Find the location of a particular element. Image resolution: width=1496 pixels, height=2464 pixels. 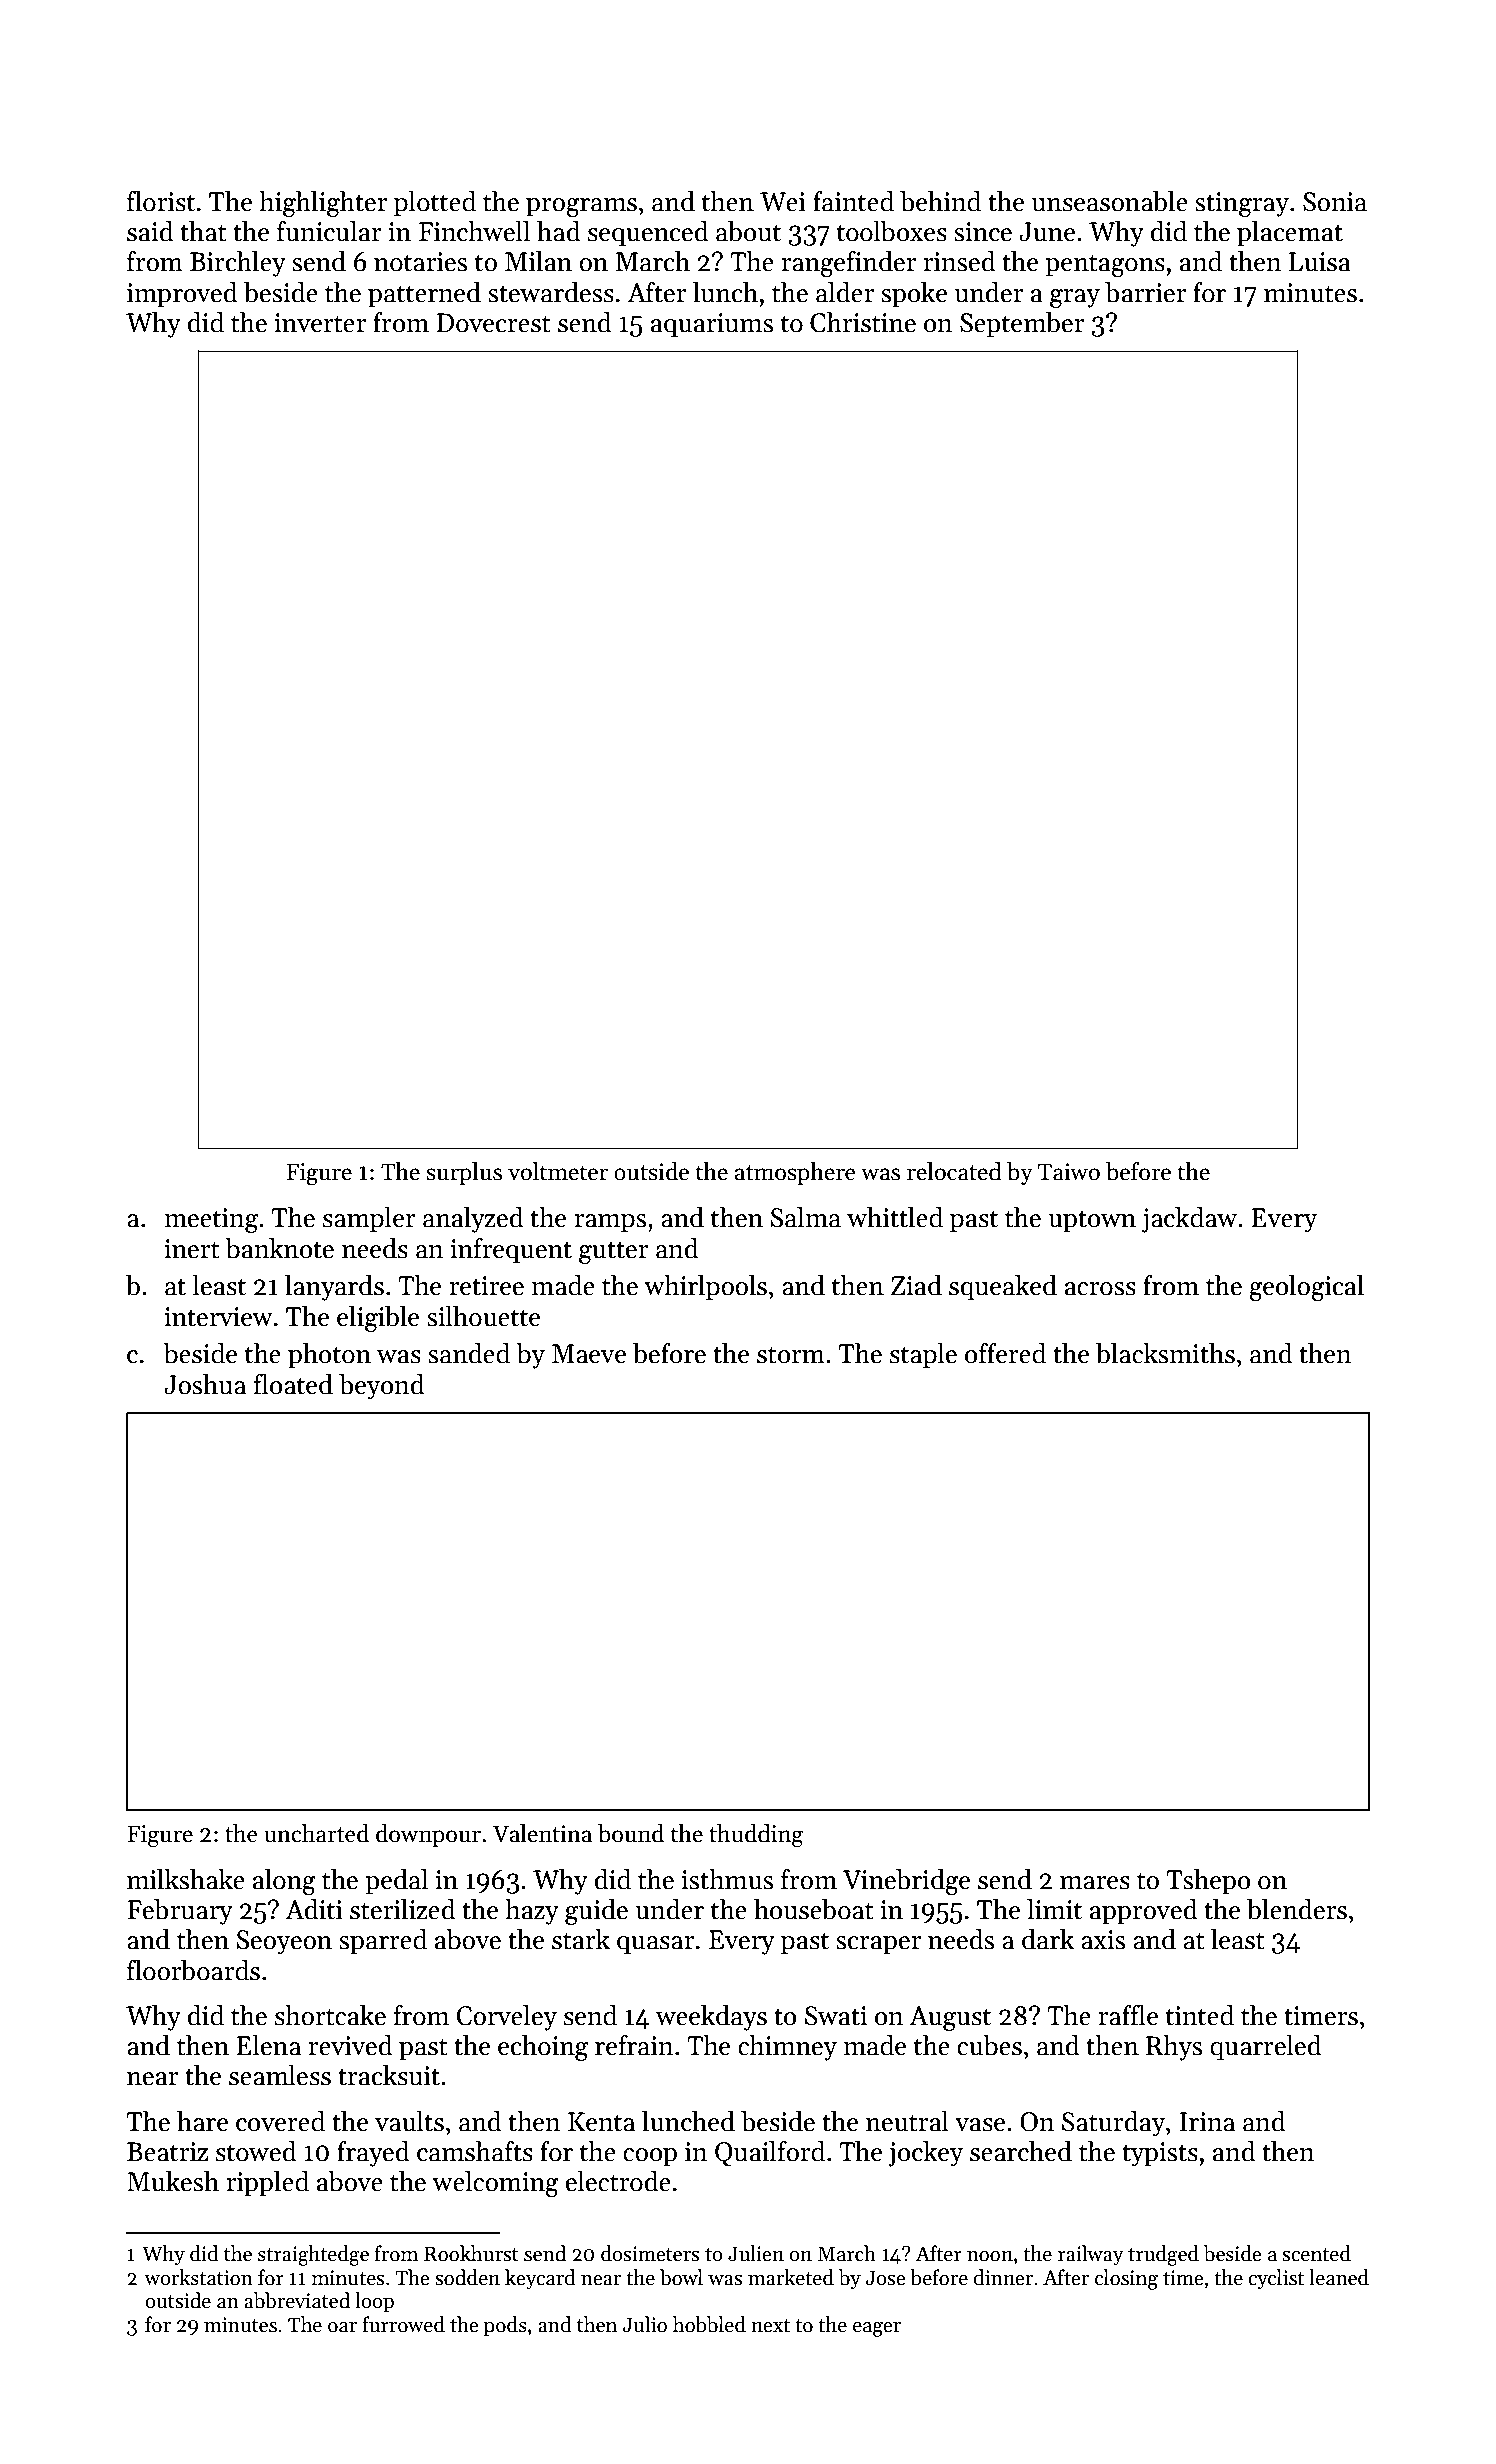

downpour is located at coordinates (428, 1835).
